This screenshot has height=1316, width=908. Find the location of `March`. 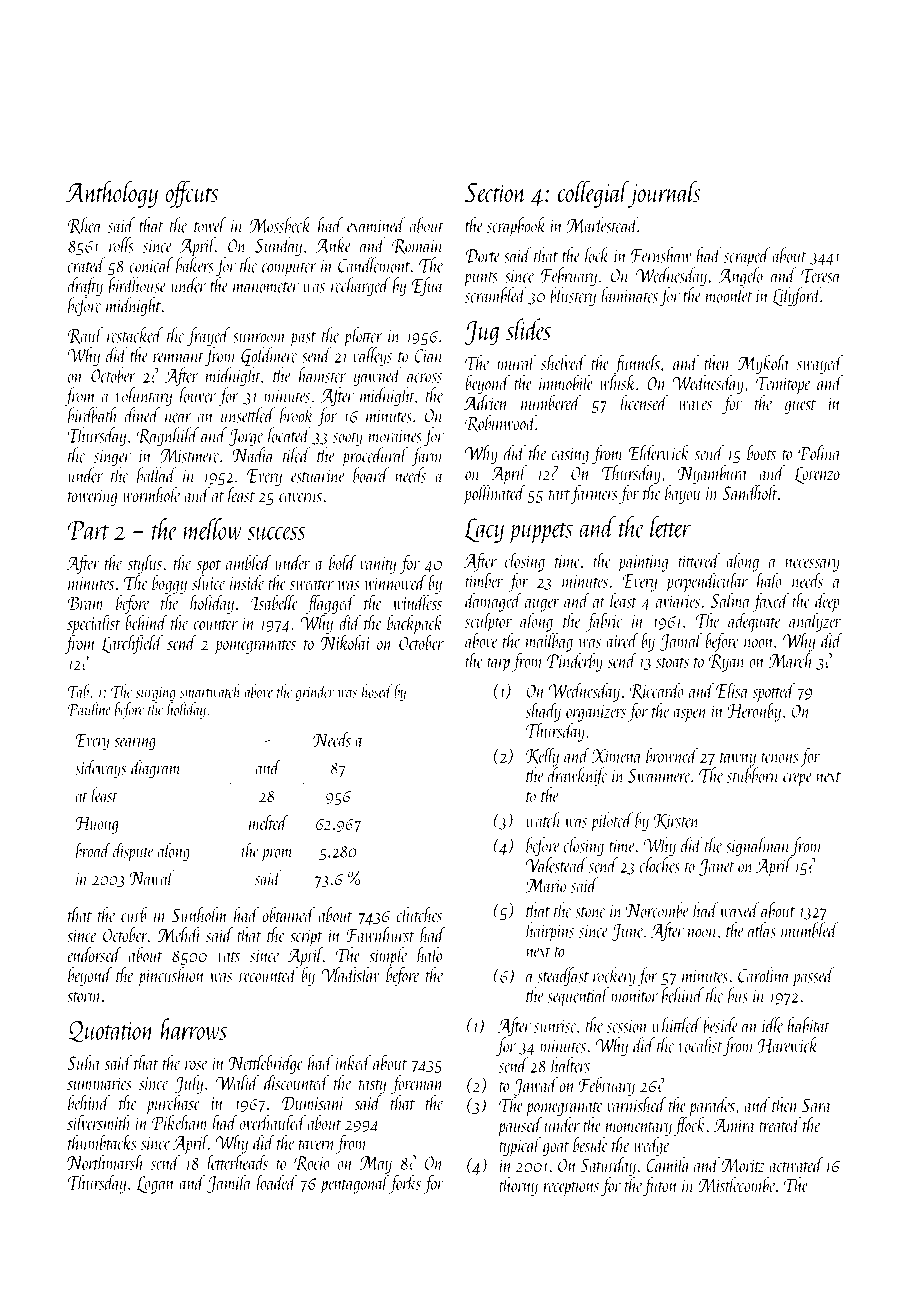

March is located at coordinates (790, 660).
